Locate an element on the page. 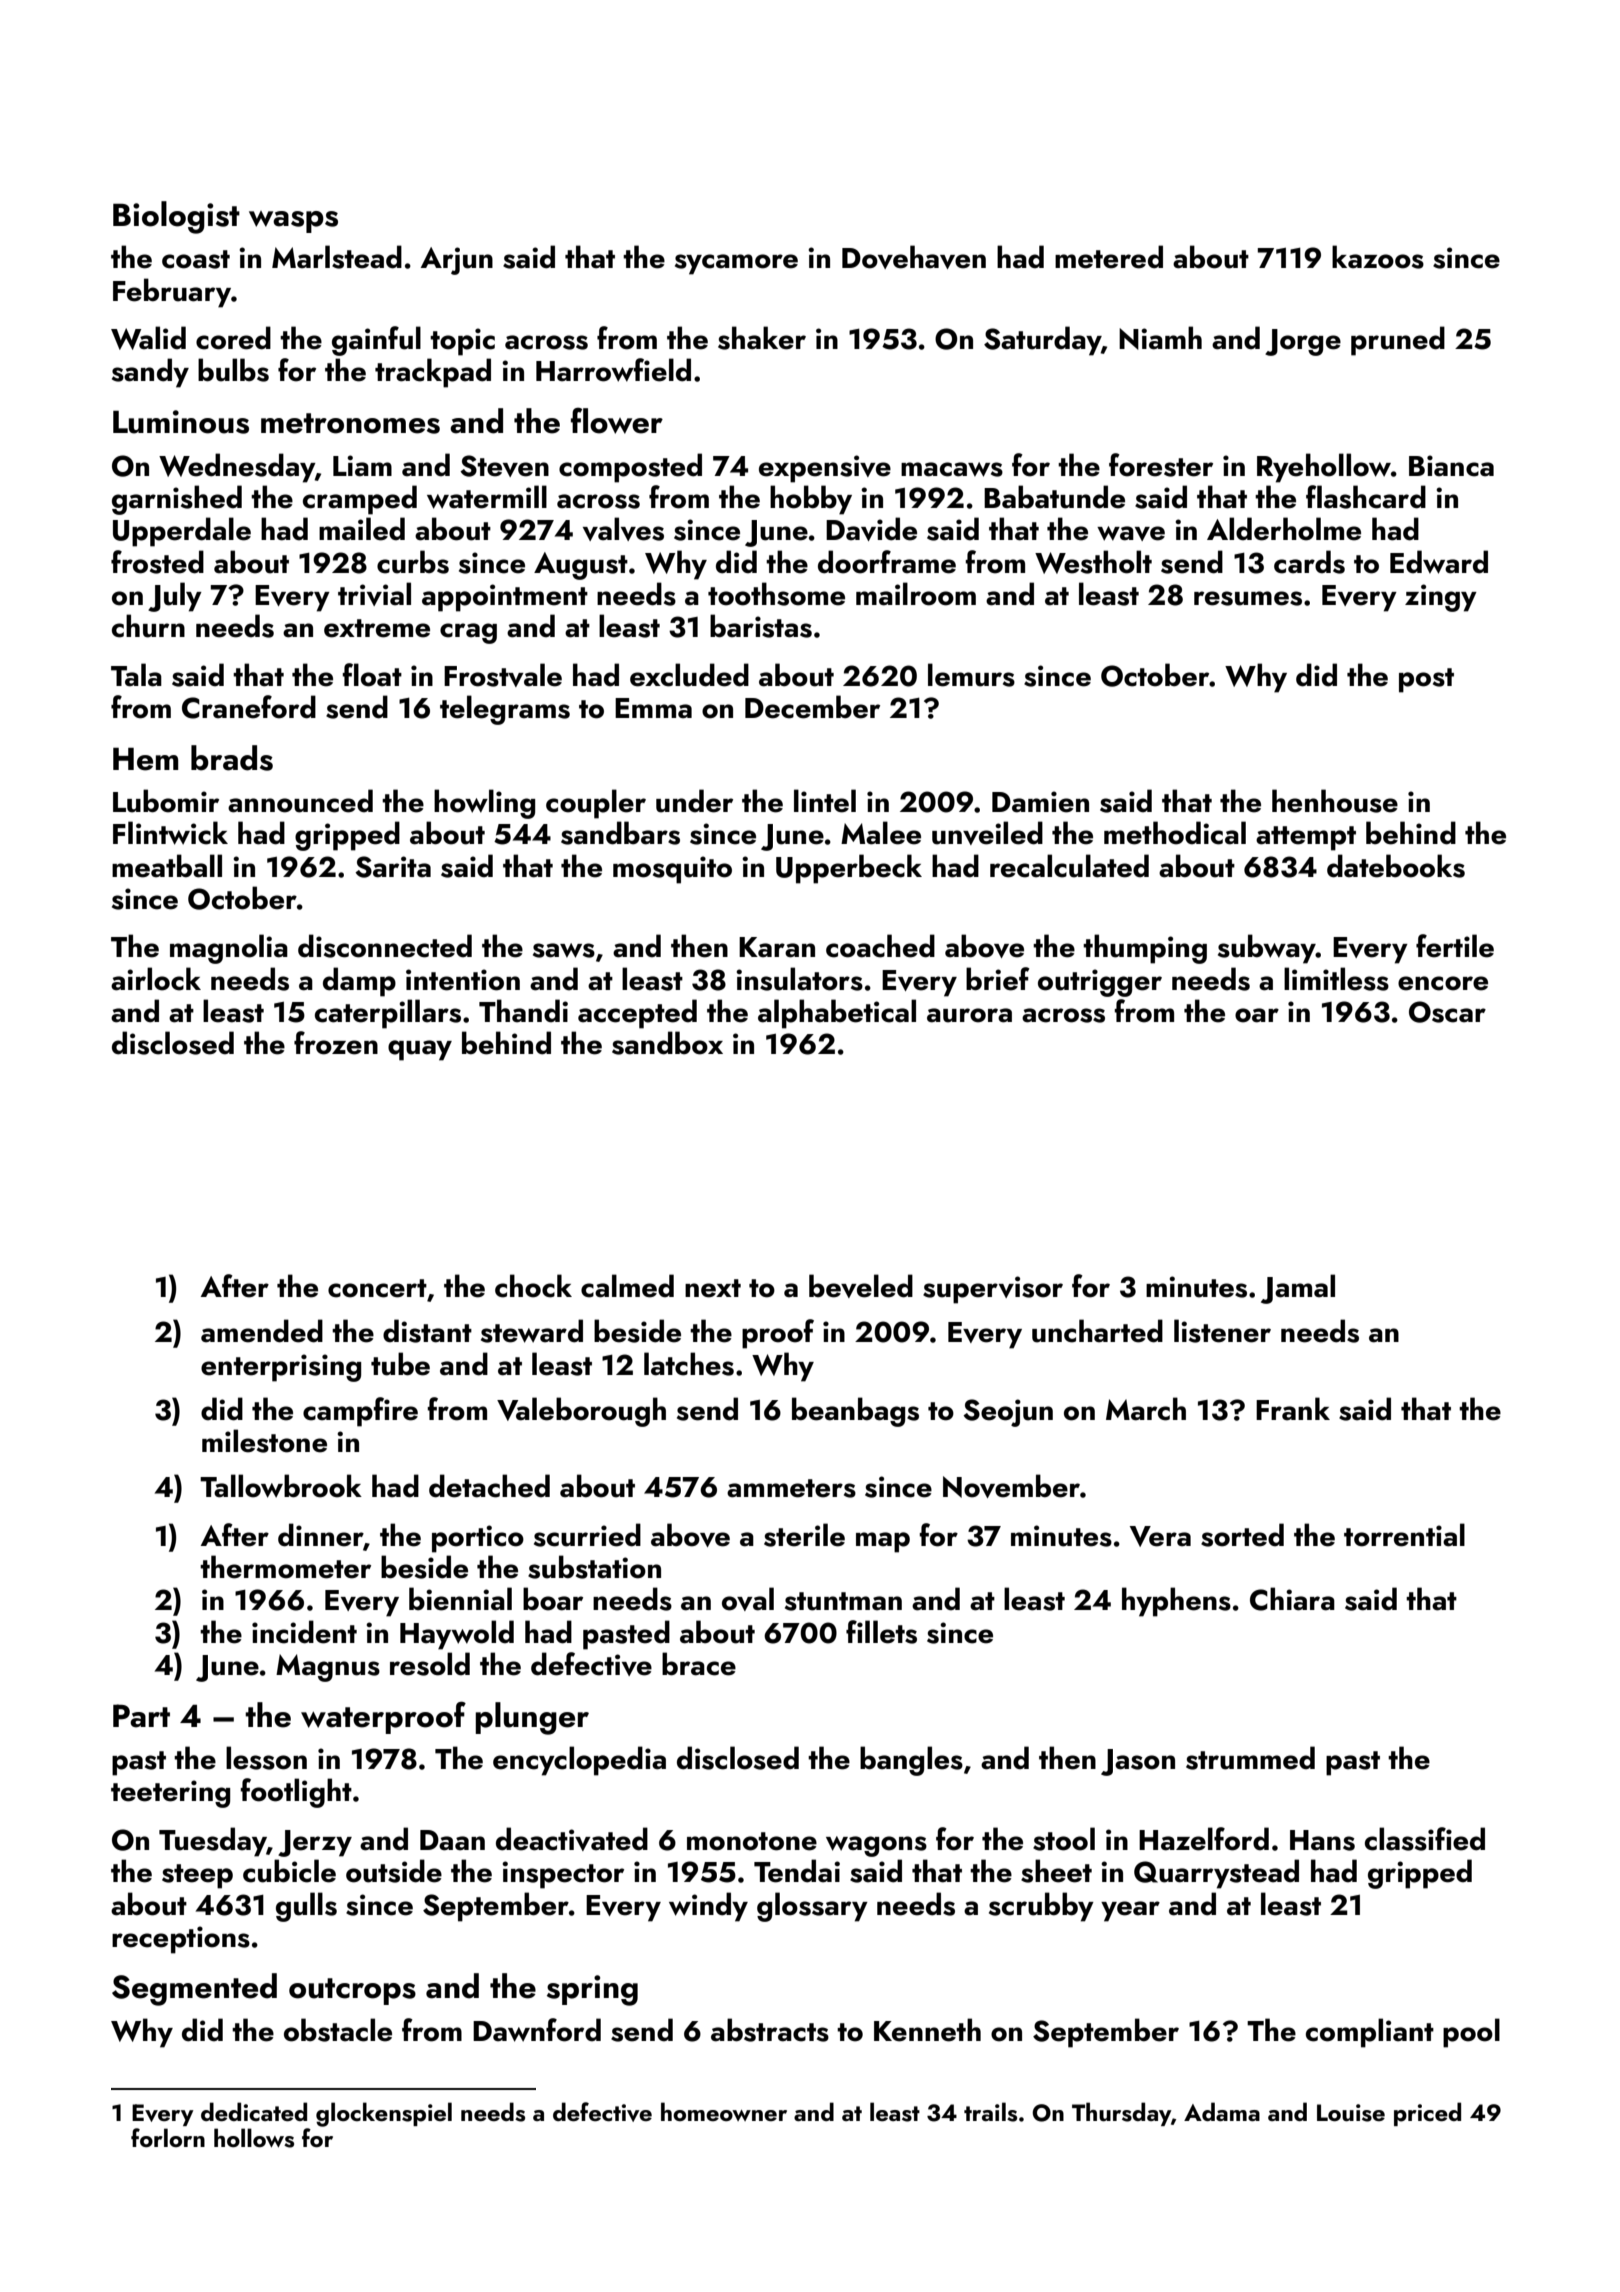 This image has width=1620, height=2292. Thandi is located at coordinates (523, 1011).
